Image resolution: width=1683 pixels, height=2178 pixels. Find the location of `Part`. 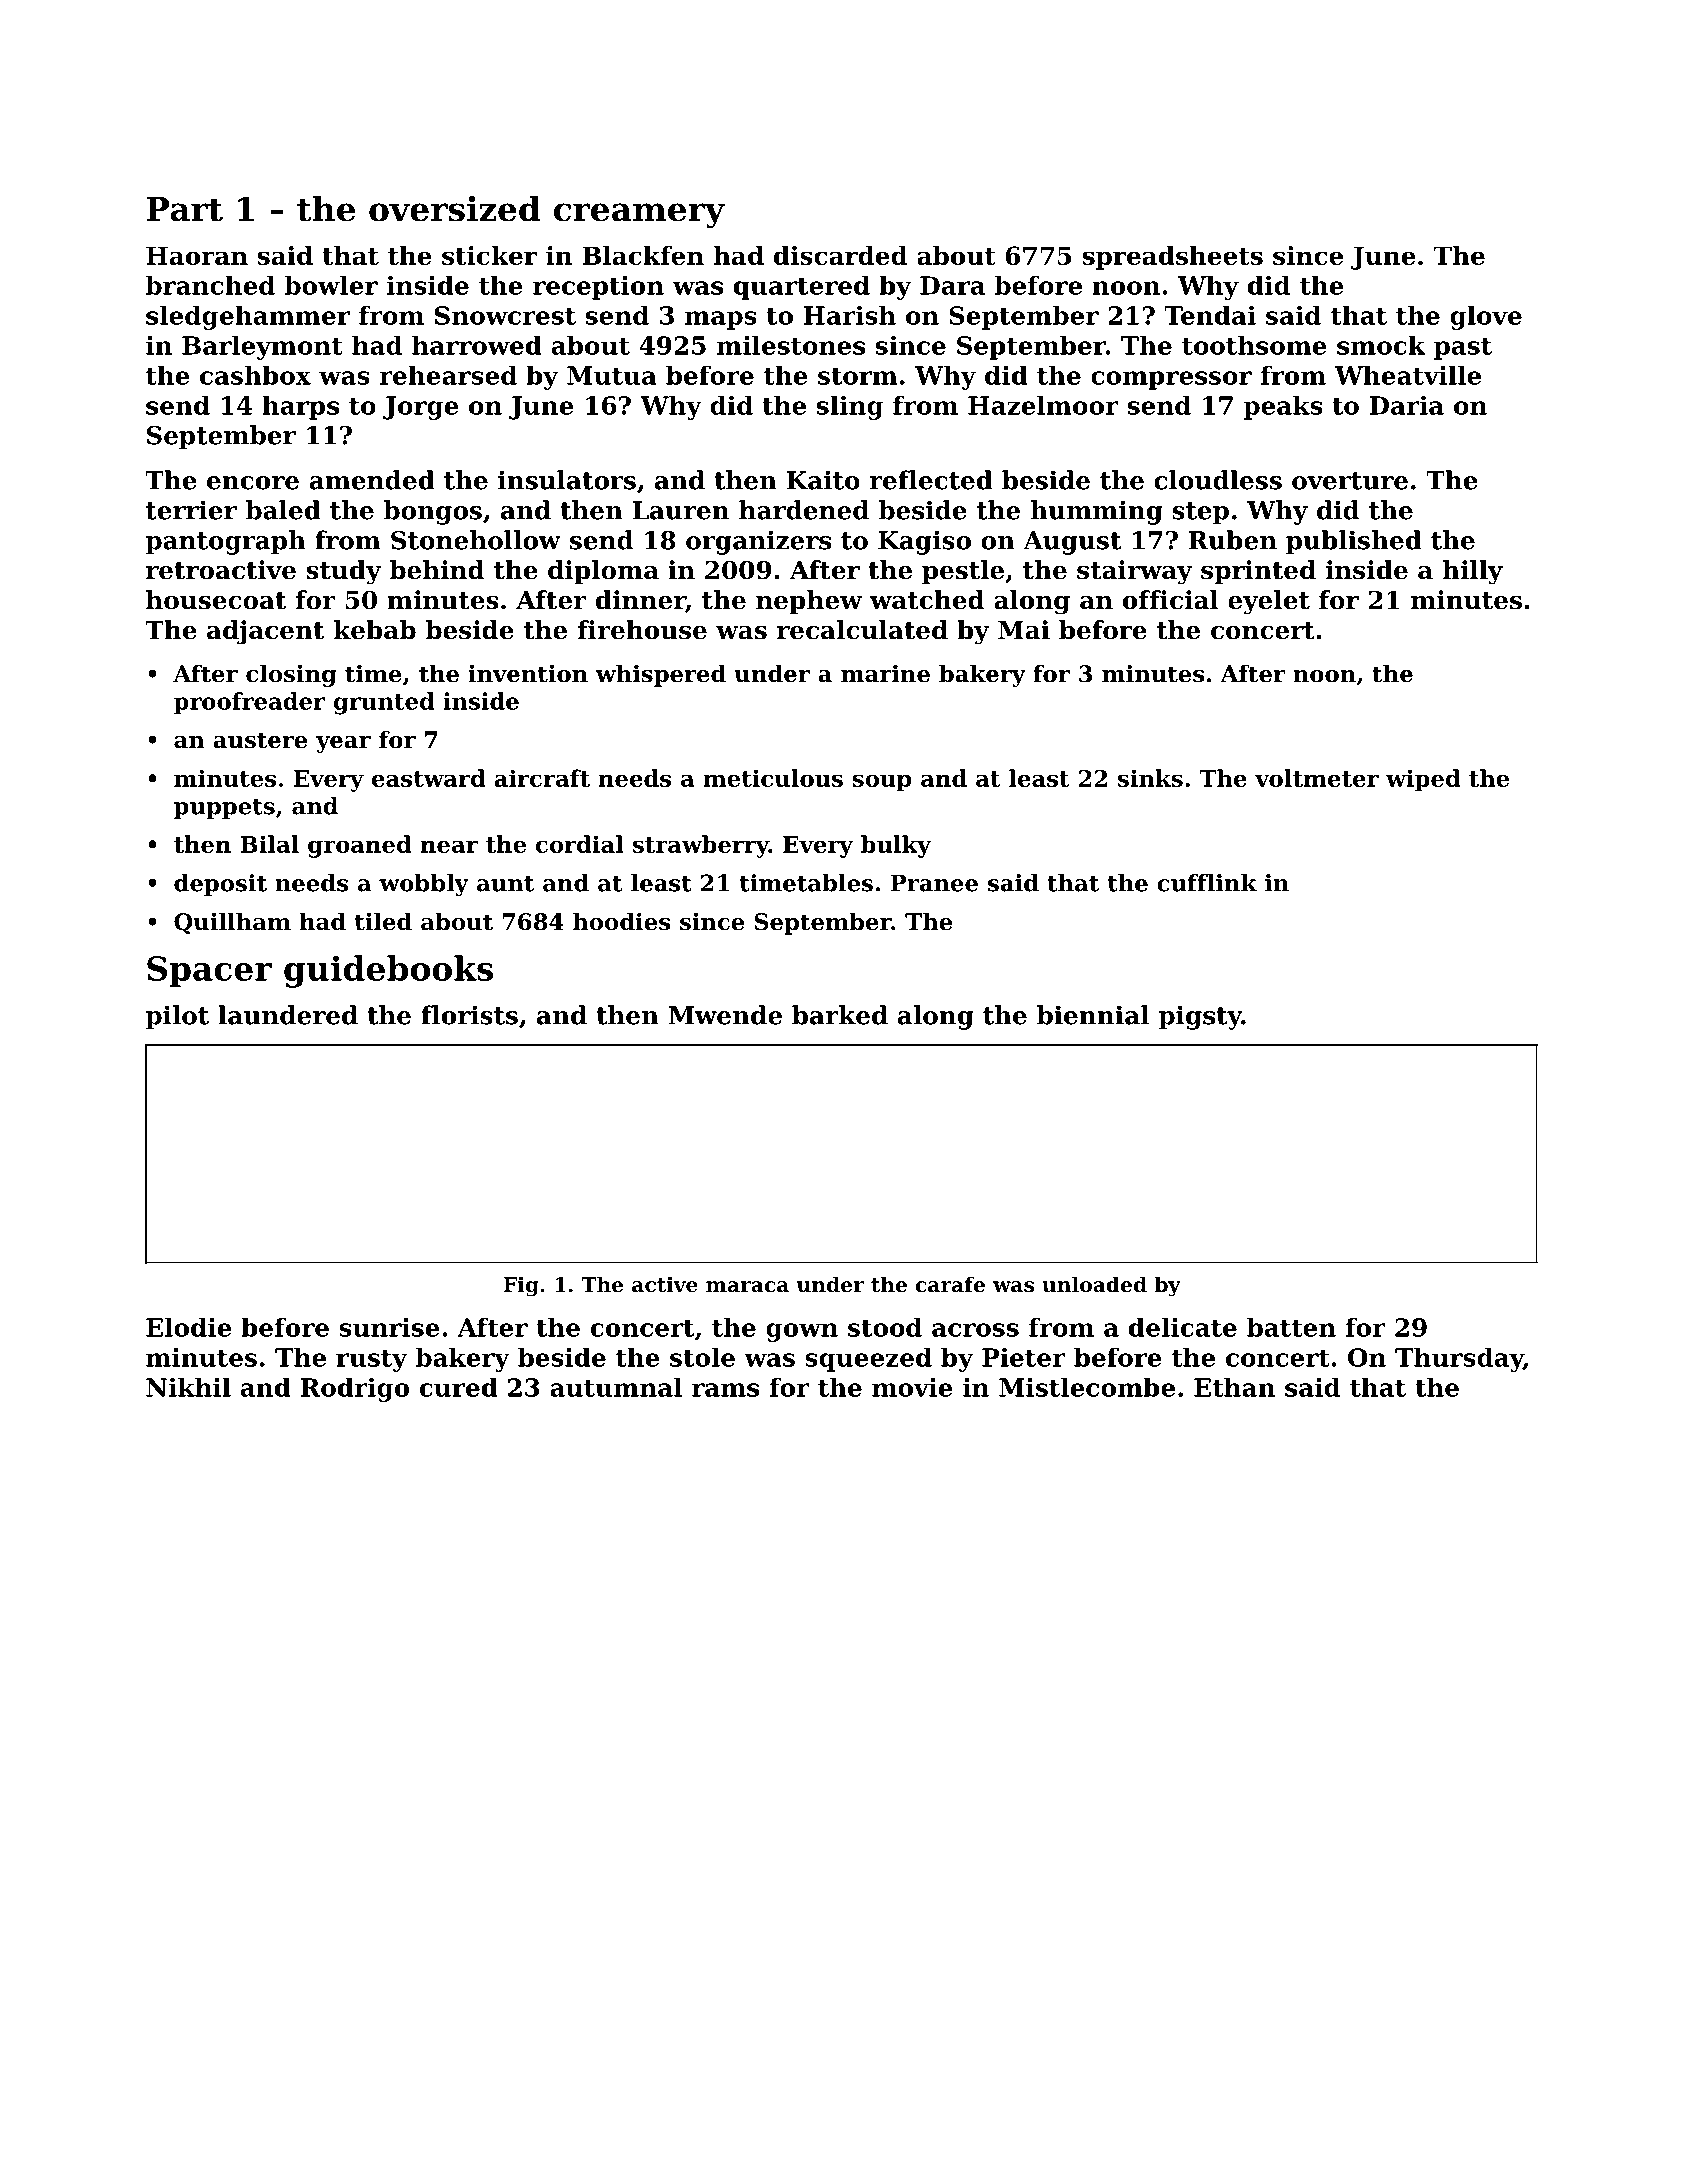

Part is located at coordinates (185, 209).
